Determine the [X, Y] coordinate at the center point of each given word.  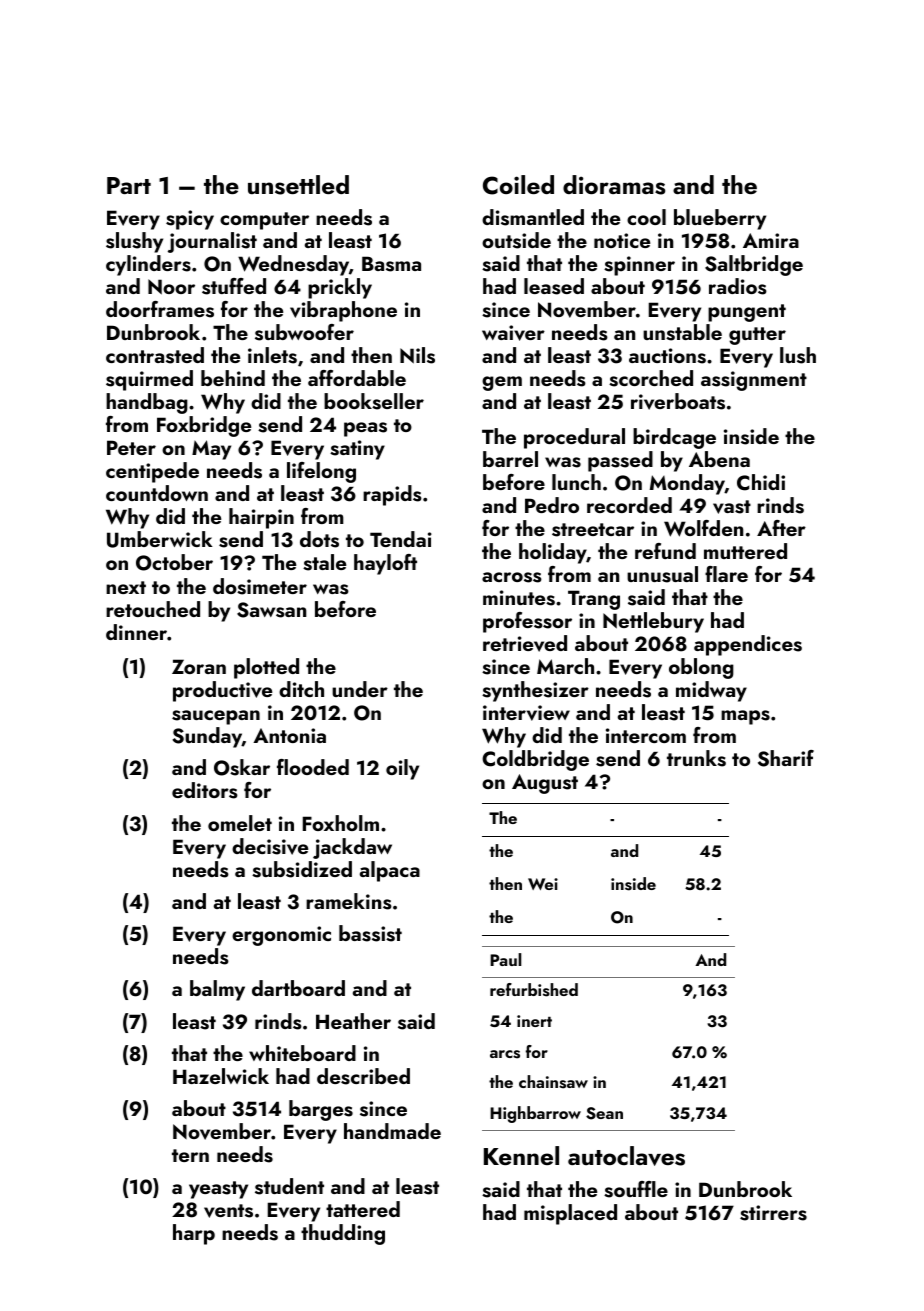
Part [129, 185]
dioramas [614, 185]
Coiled [518, 185]
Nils [417, 355]
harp [194, 1234]
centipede [152, 472]
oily [402, 769]
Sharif [786, 758]
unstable [682, 332]
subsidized [302, 869]
